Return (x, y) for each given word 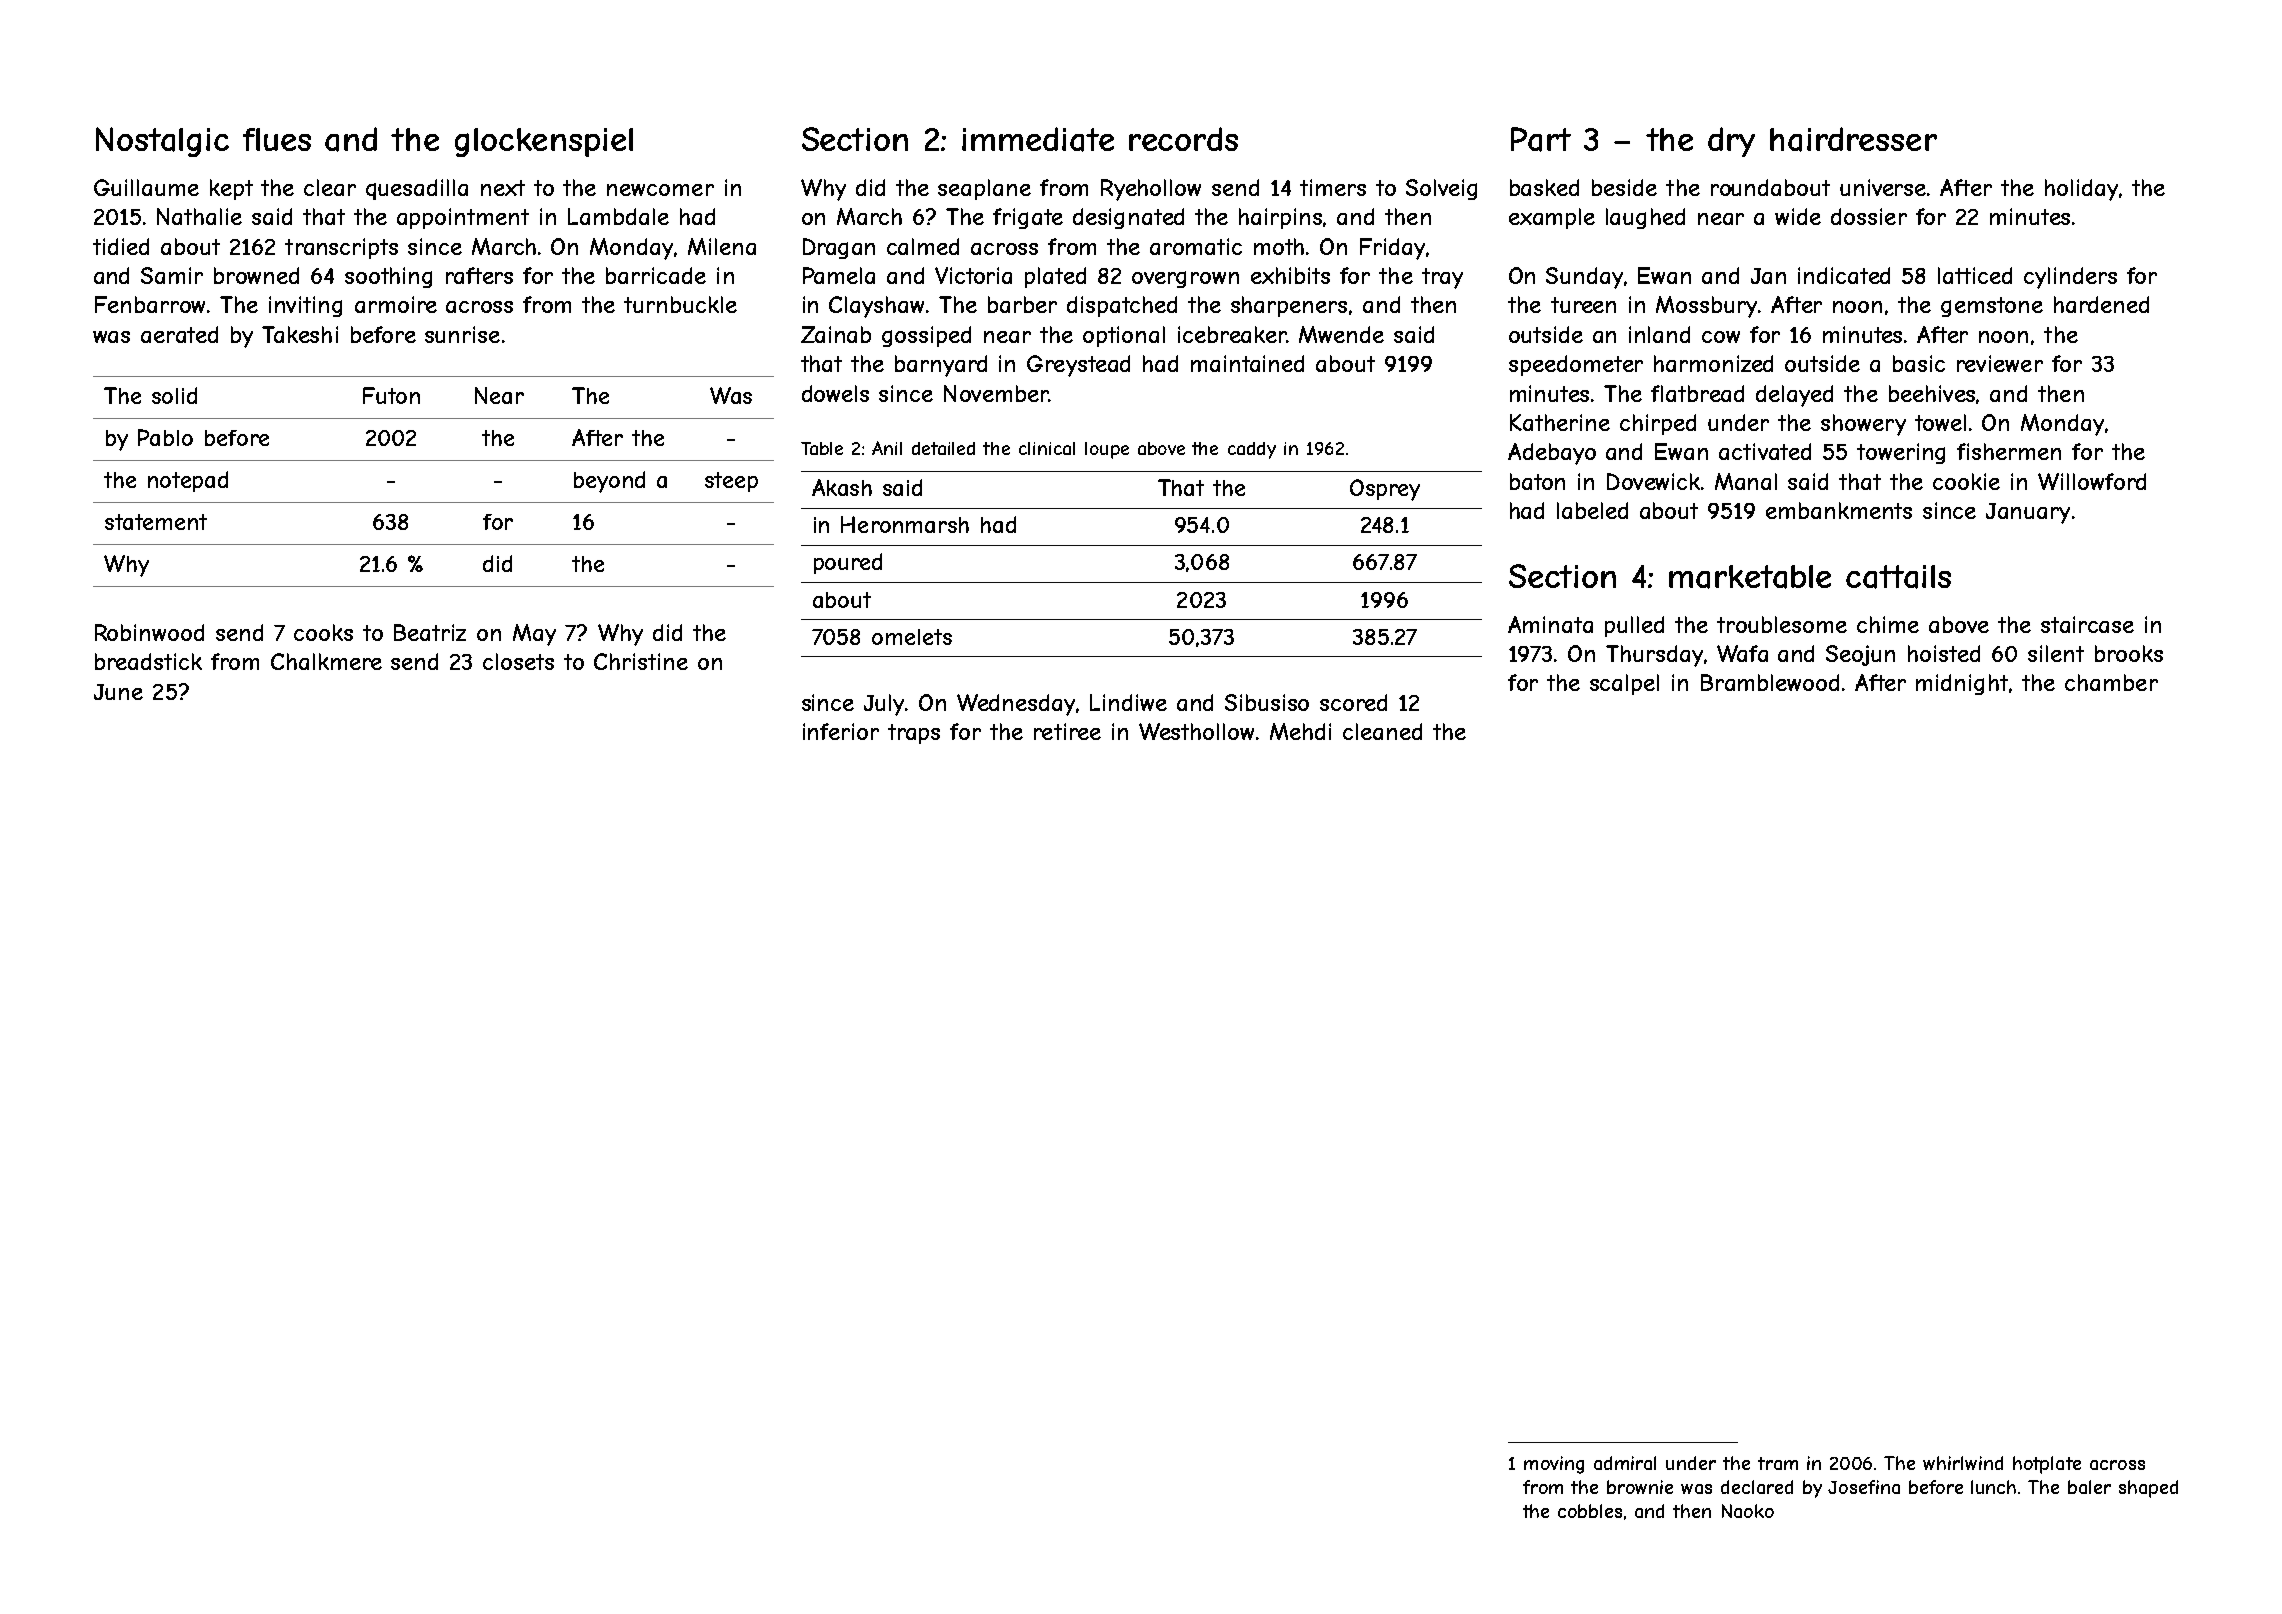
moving (1554, 1465)
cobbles (1590, 1511)
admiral (1625, 1463)
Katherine (1560, 422)
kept (231, 189)
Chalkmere (326, 661)
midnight (1962, 684)
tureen (1583, 305)
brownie (1640, 1487)
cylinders (2070, 278)
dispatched (1122, 306)
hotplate (2047, 1465)
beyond (609, 482)
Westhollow (1196, 731)
